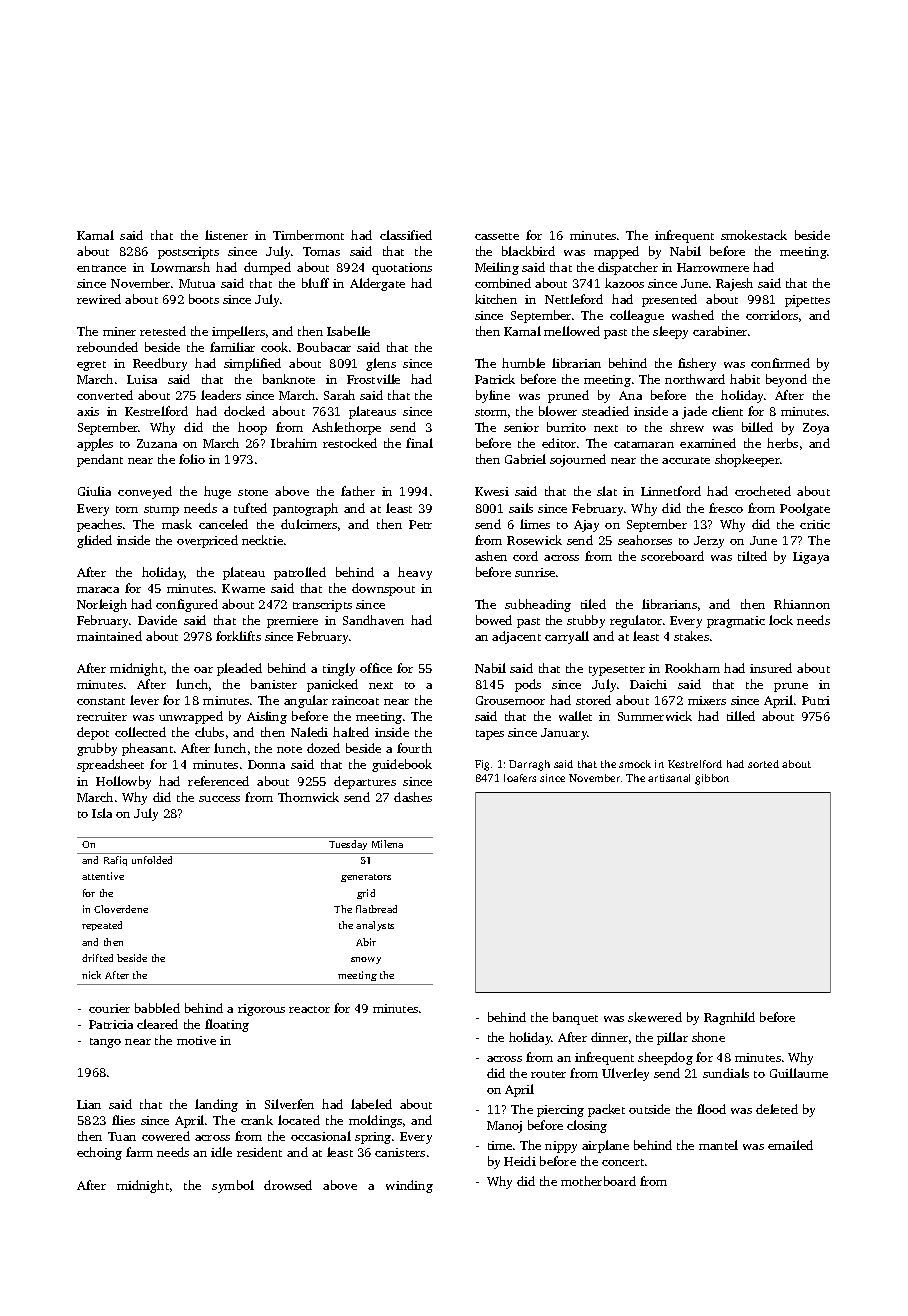 Image resolution: width=908 pixels, height=1316 pixels. Describe the element at coordinates (192, 459) in the page. I see `folio` at that location.
